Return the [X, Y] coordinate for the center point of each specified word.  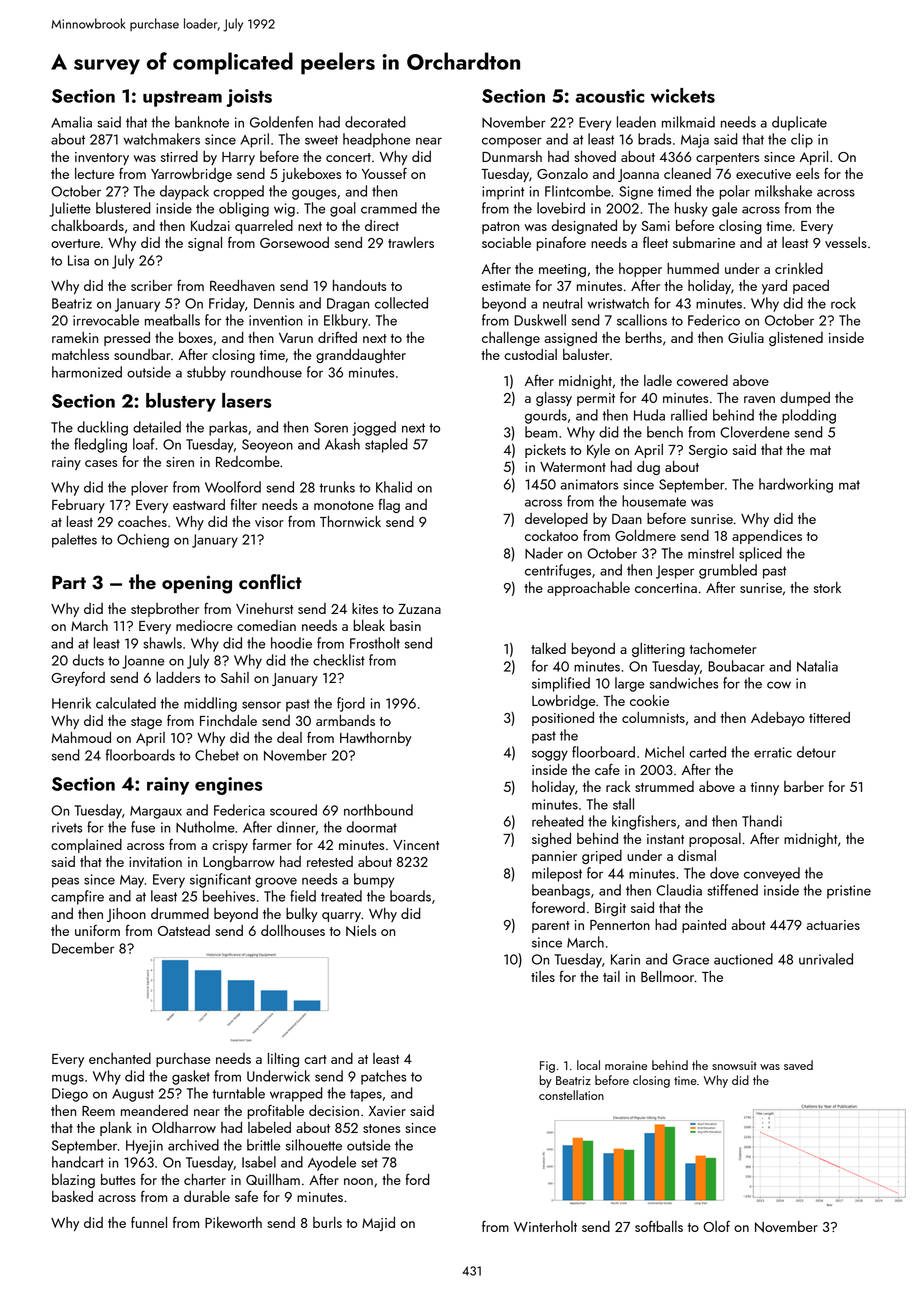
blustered [123, 208]
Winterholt [545, 1226]
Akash [342, 444]
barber [804, 786]
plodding [809, 416]
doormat [372, 827]
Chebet [217, 755]
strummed [664, 786]
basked [72, 1196]
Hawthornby [376, 739]
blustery [181, 402]
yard [774, 287]
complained [86, 846]
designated [584, 227]
